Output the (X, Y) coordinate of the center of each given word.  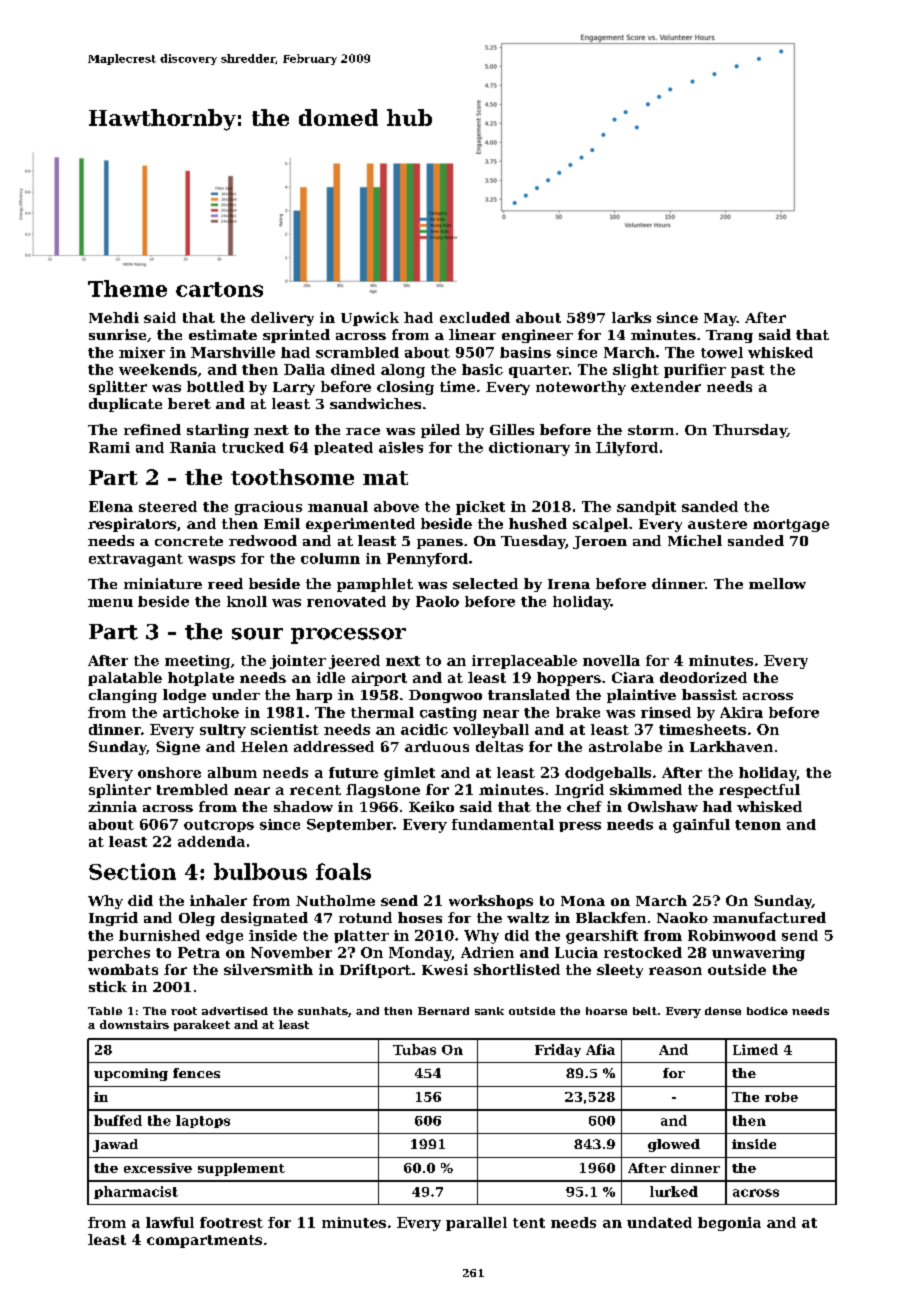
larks (631, 317)
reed (225, 583)
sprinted (296, 336)
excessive (158, 1168)
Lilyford (627, 449)
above (396, 506)
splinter (120, 791)
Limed (755, 1049)
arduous (437, 746)
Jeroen (600, 542)
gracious (268, 508)
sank (489, 1011)
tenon (758, 825)
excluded (475, 317)
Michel (695, 540)
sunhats (323, 1011)
